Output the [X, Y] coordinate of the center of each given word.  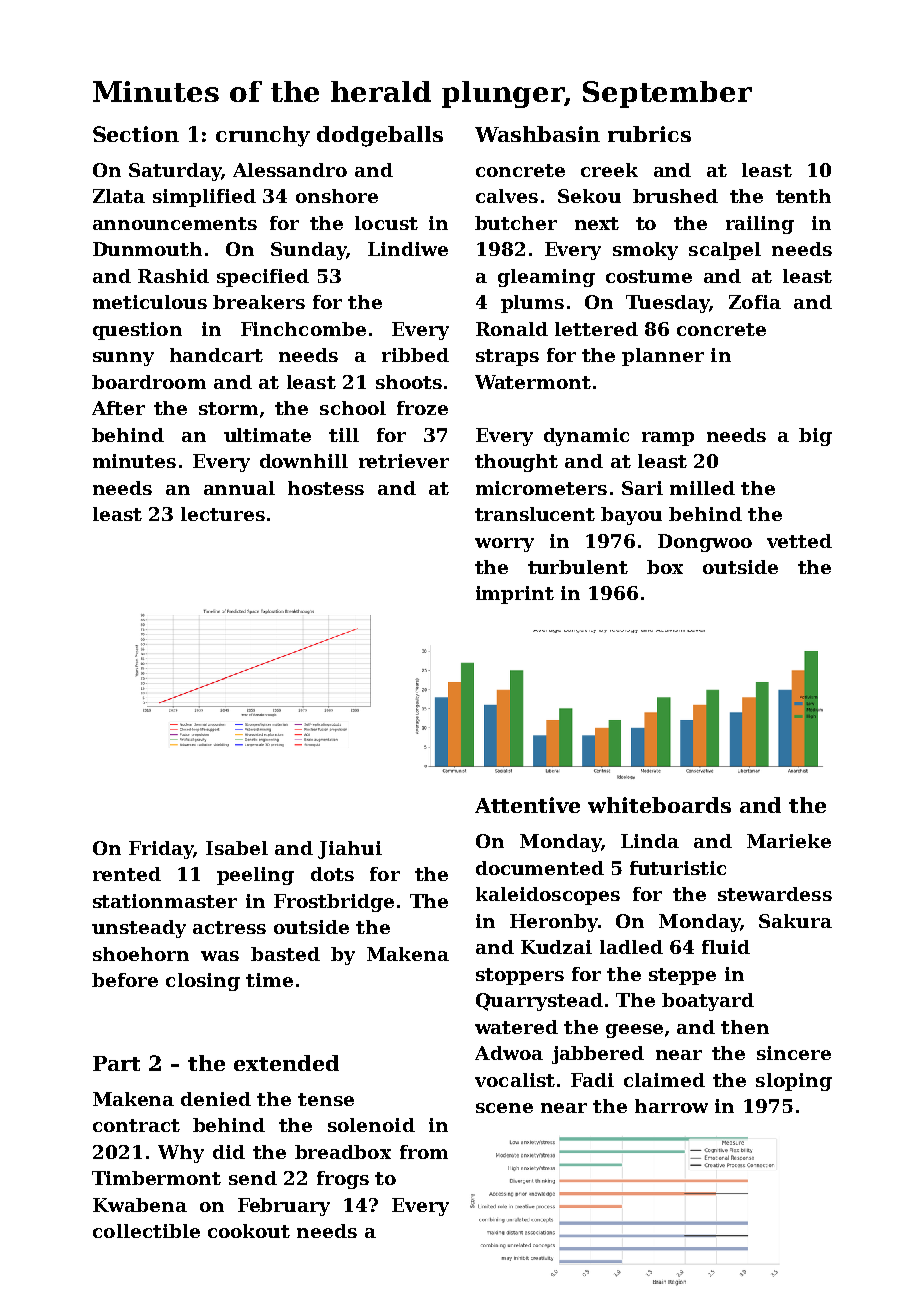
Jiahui [350, 850]
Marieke [789, 841]
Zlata [119, 196]
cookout [249, 1231]
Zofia [755, 302]
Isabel [237, 848]
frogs [343, 1180]
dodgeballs [380, 136]
